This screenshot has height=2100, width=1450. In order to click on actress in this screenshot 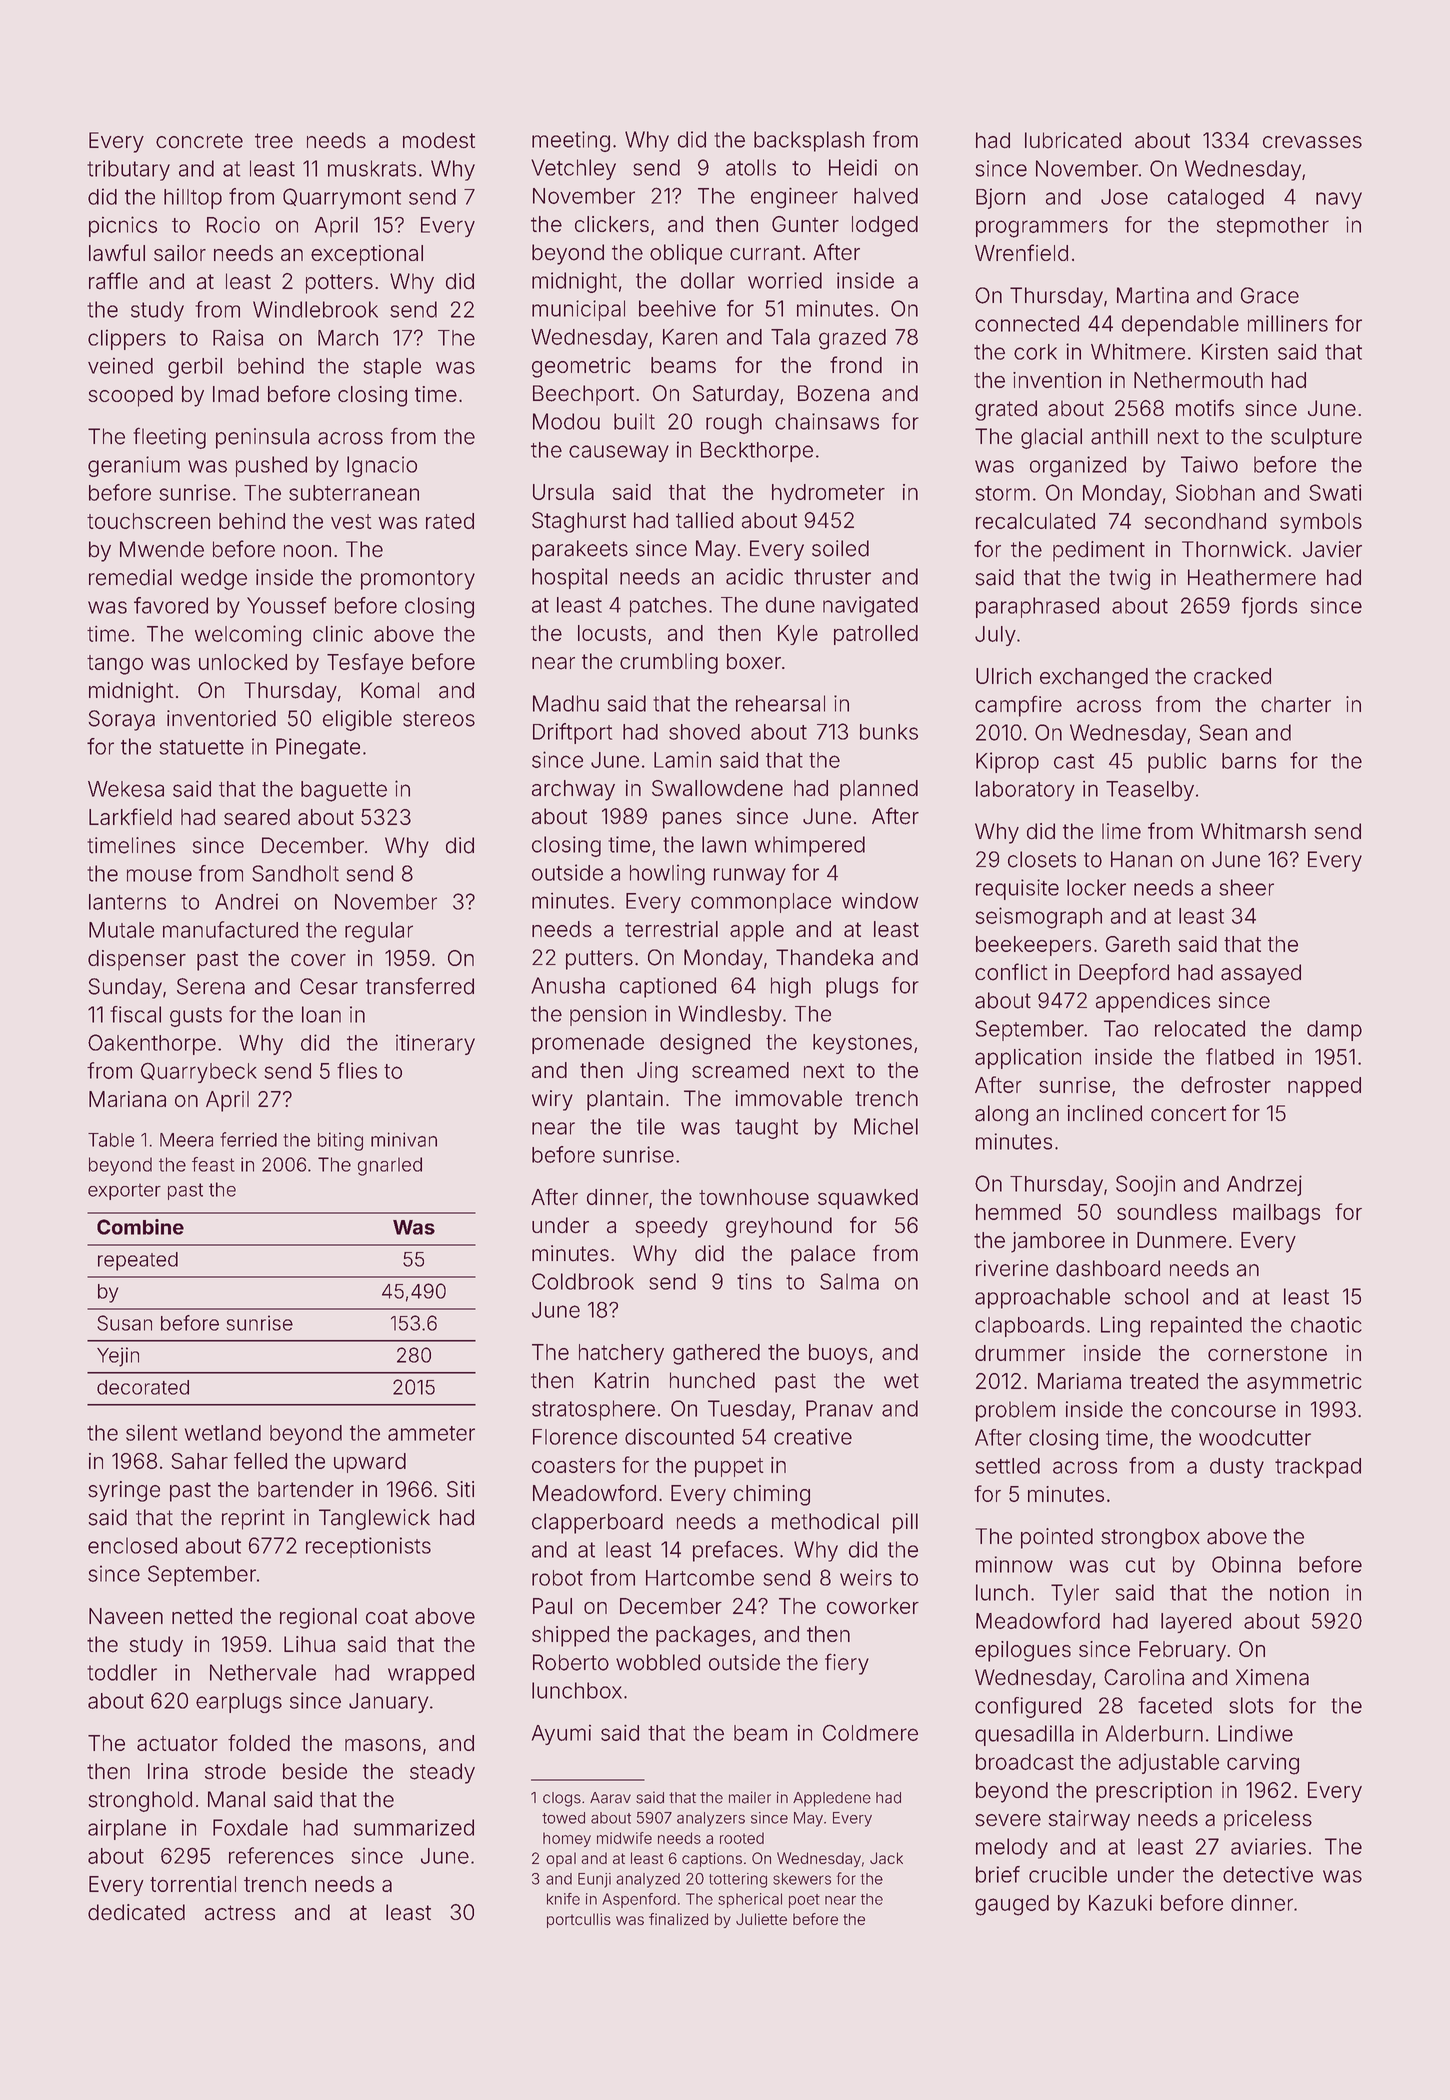, I will do `click(240, 1913)`.
